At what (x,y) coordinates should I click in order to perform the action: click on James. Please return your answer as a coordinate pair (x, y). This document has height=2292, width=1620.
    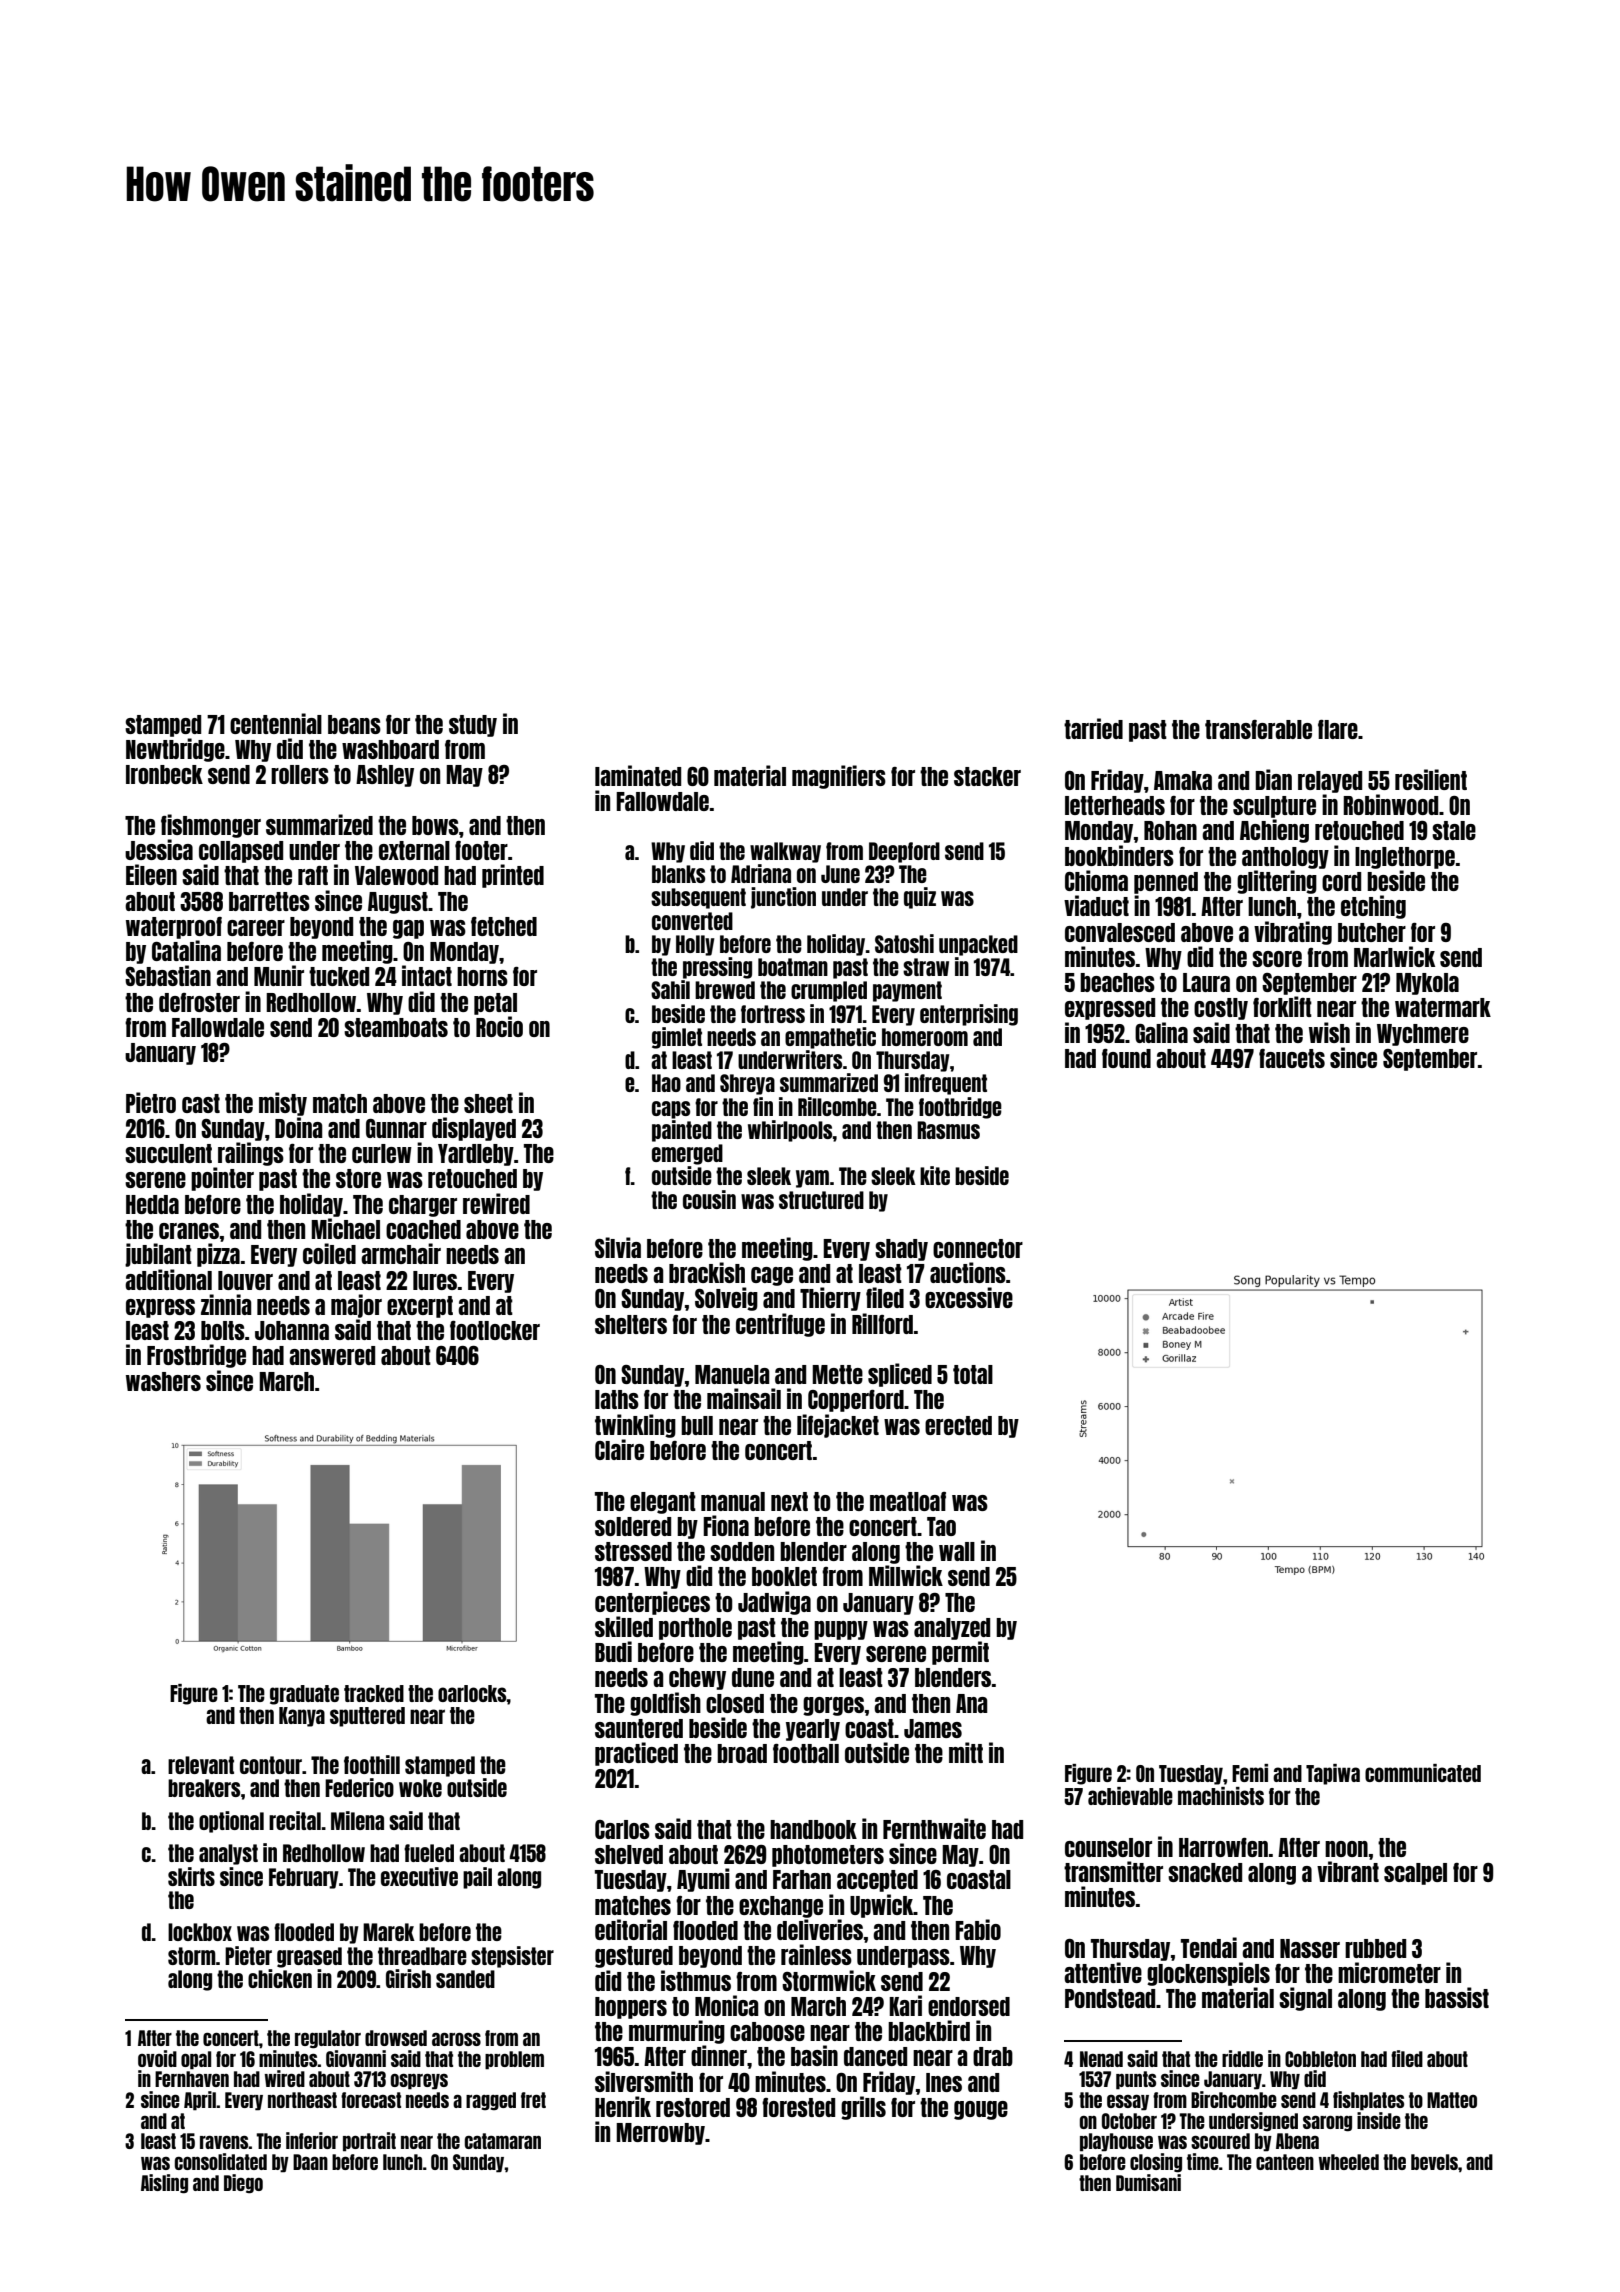
    Looking at the image, I should click on (933, 1728).
